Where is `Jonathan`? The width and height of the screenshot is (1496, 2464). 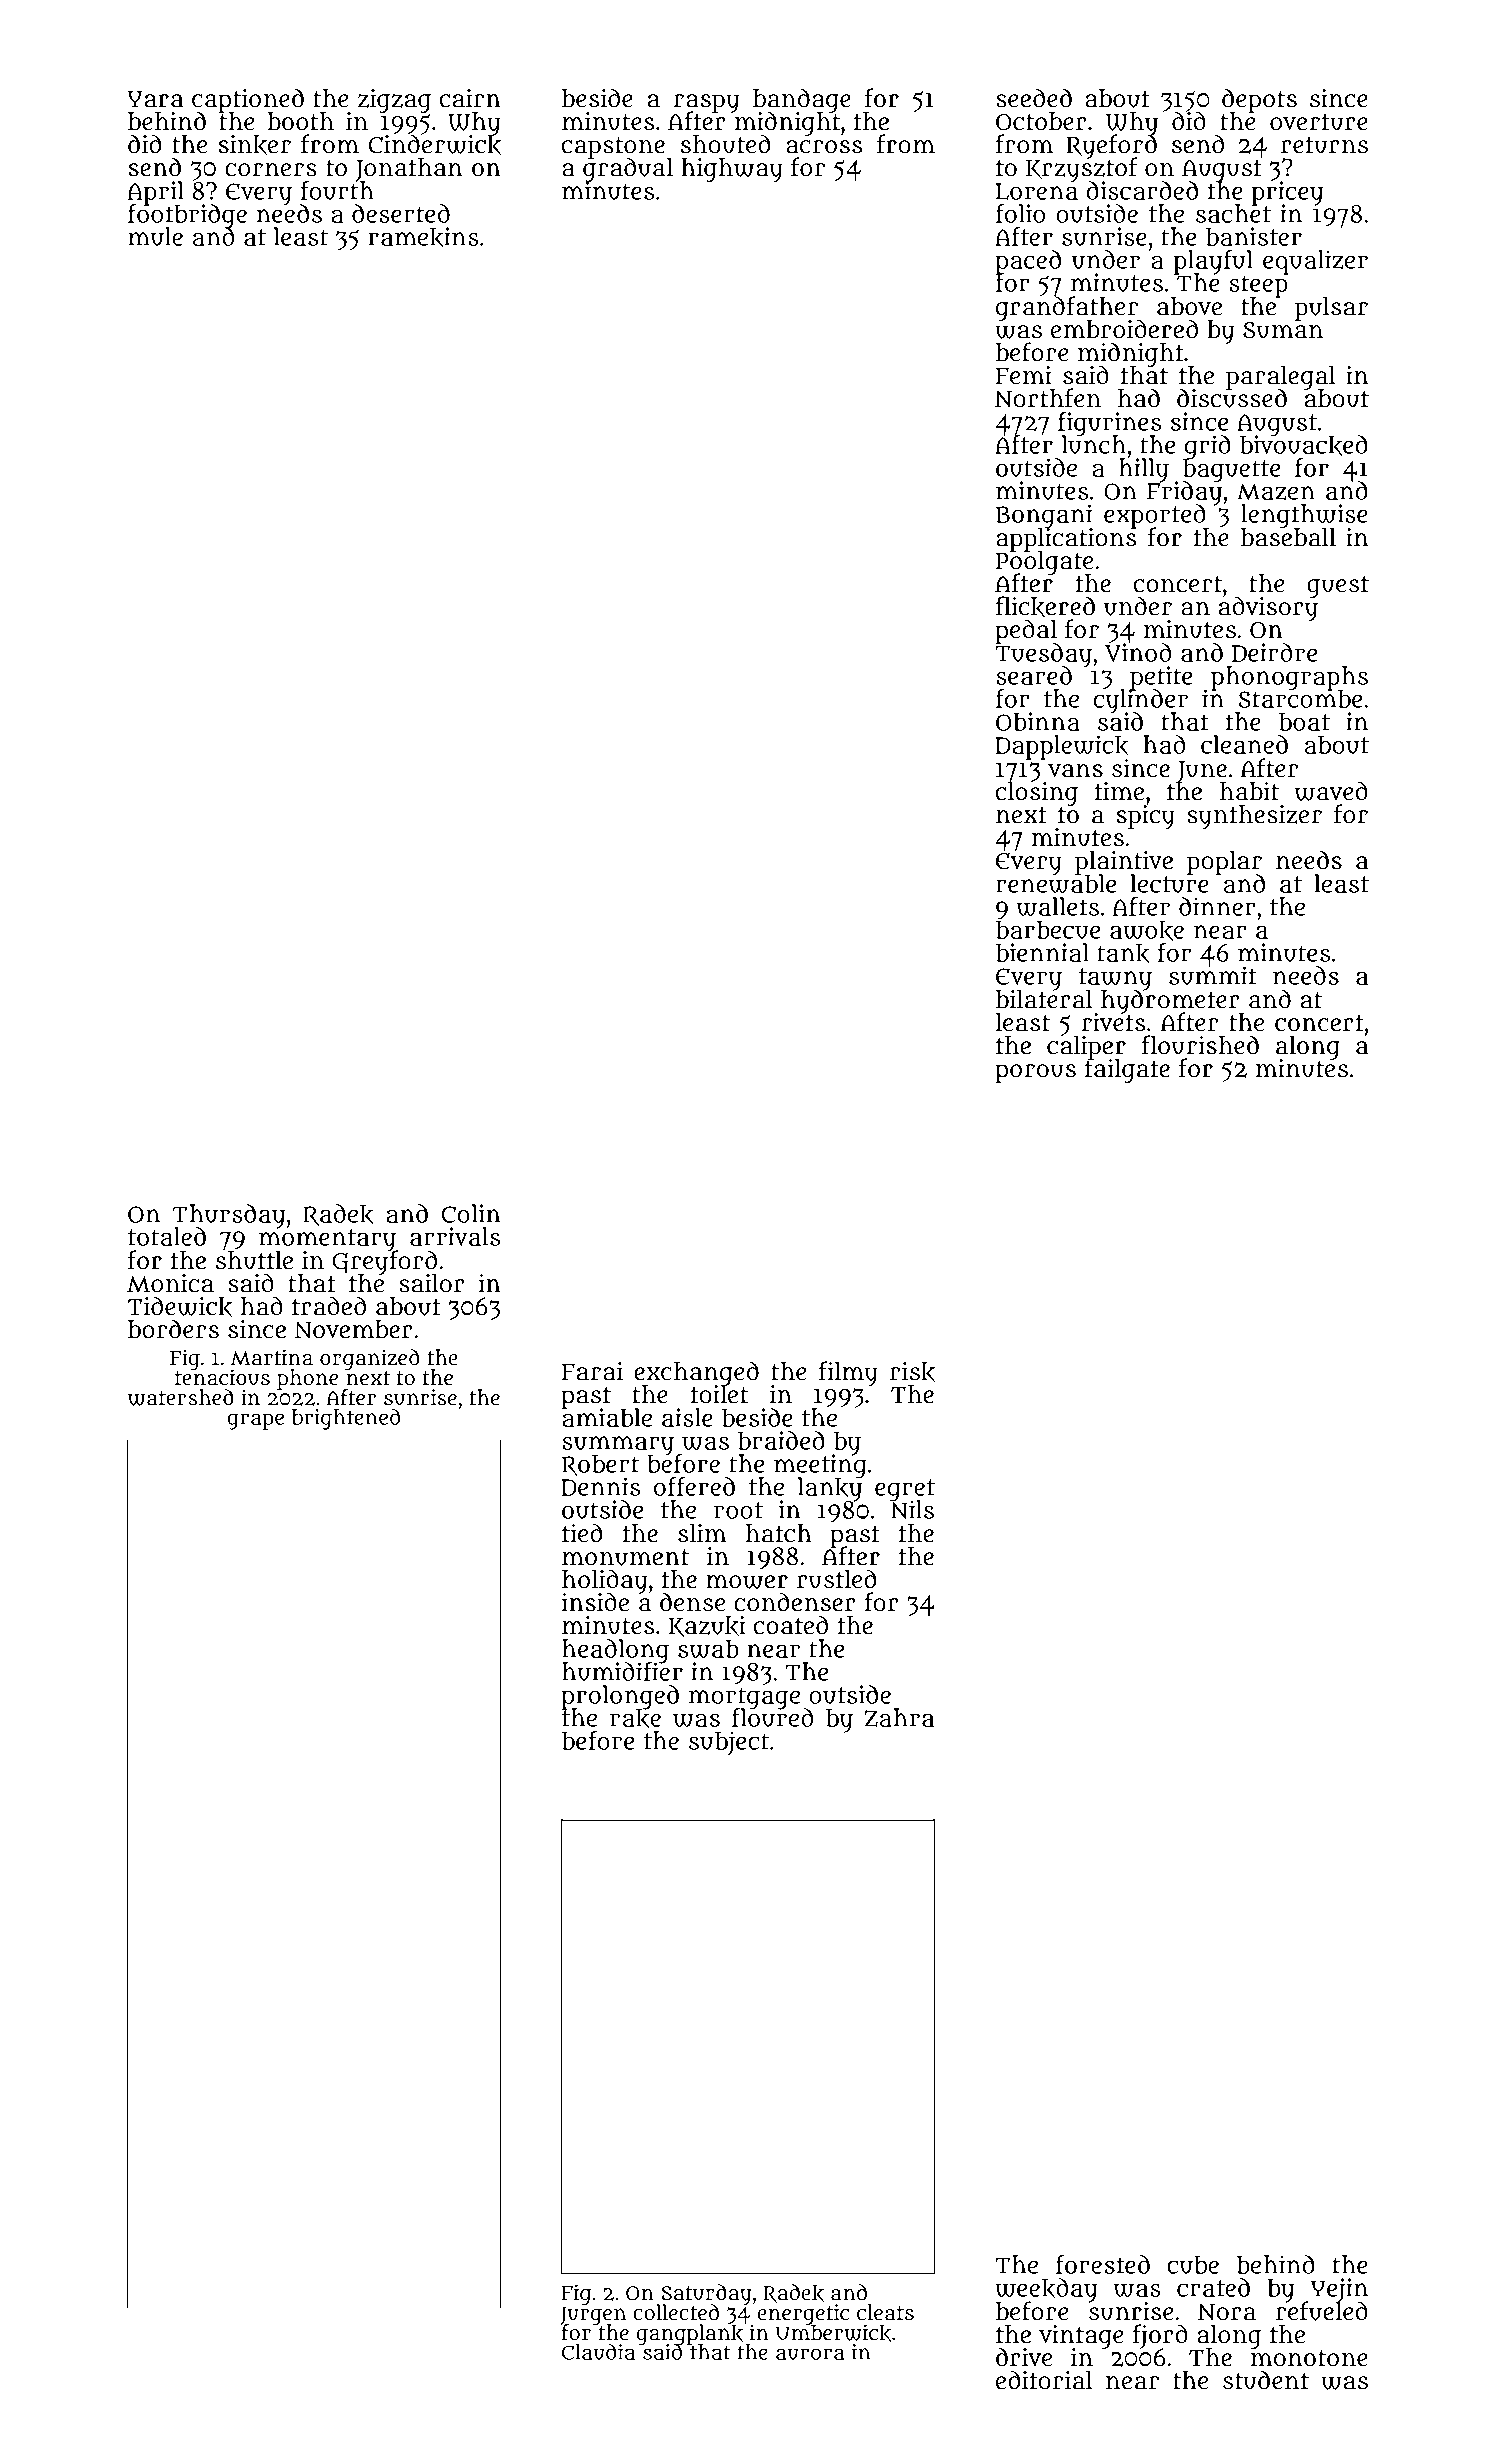 Jonathan is located at coordinates (409, 170).
